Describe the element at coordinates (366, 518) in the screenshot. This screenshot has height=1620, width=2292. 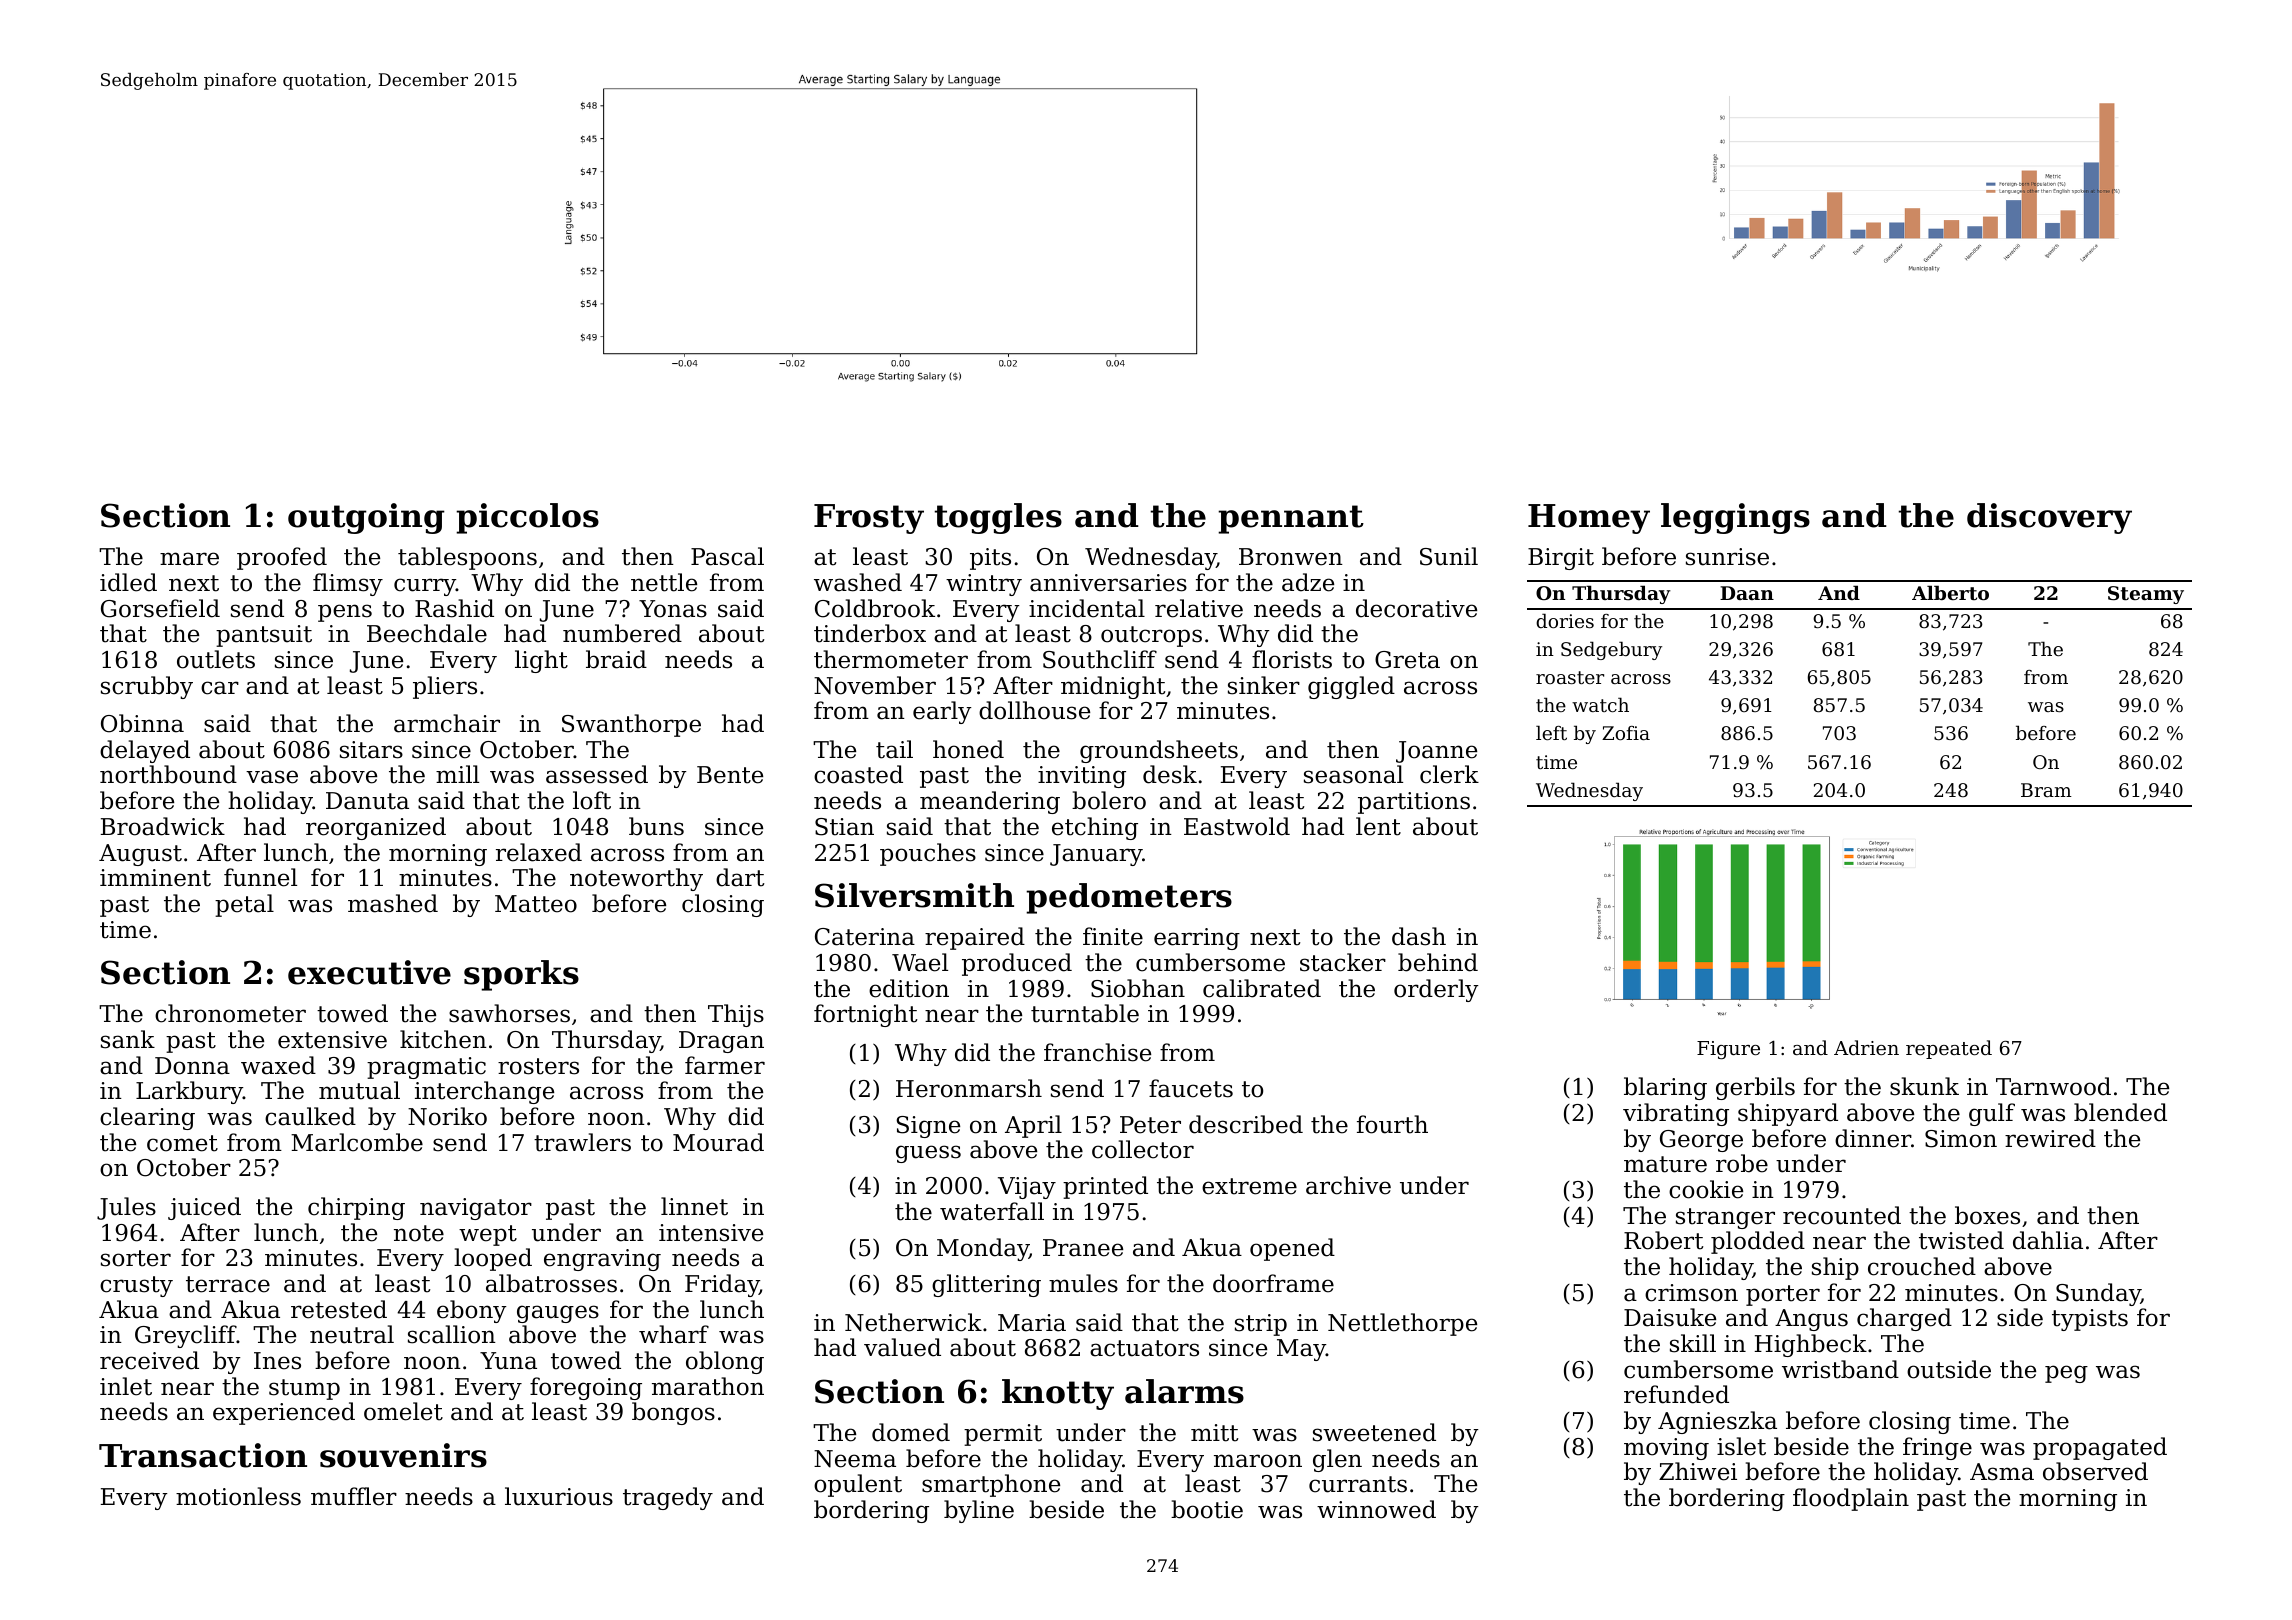
I see `outgoing` at that location.
